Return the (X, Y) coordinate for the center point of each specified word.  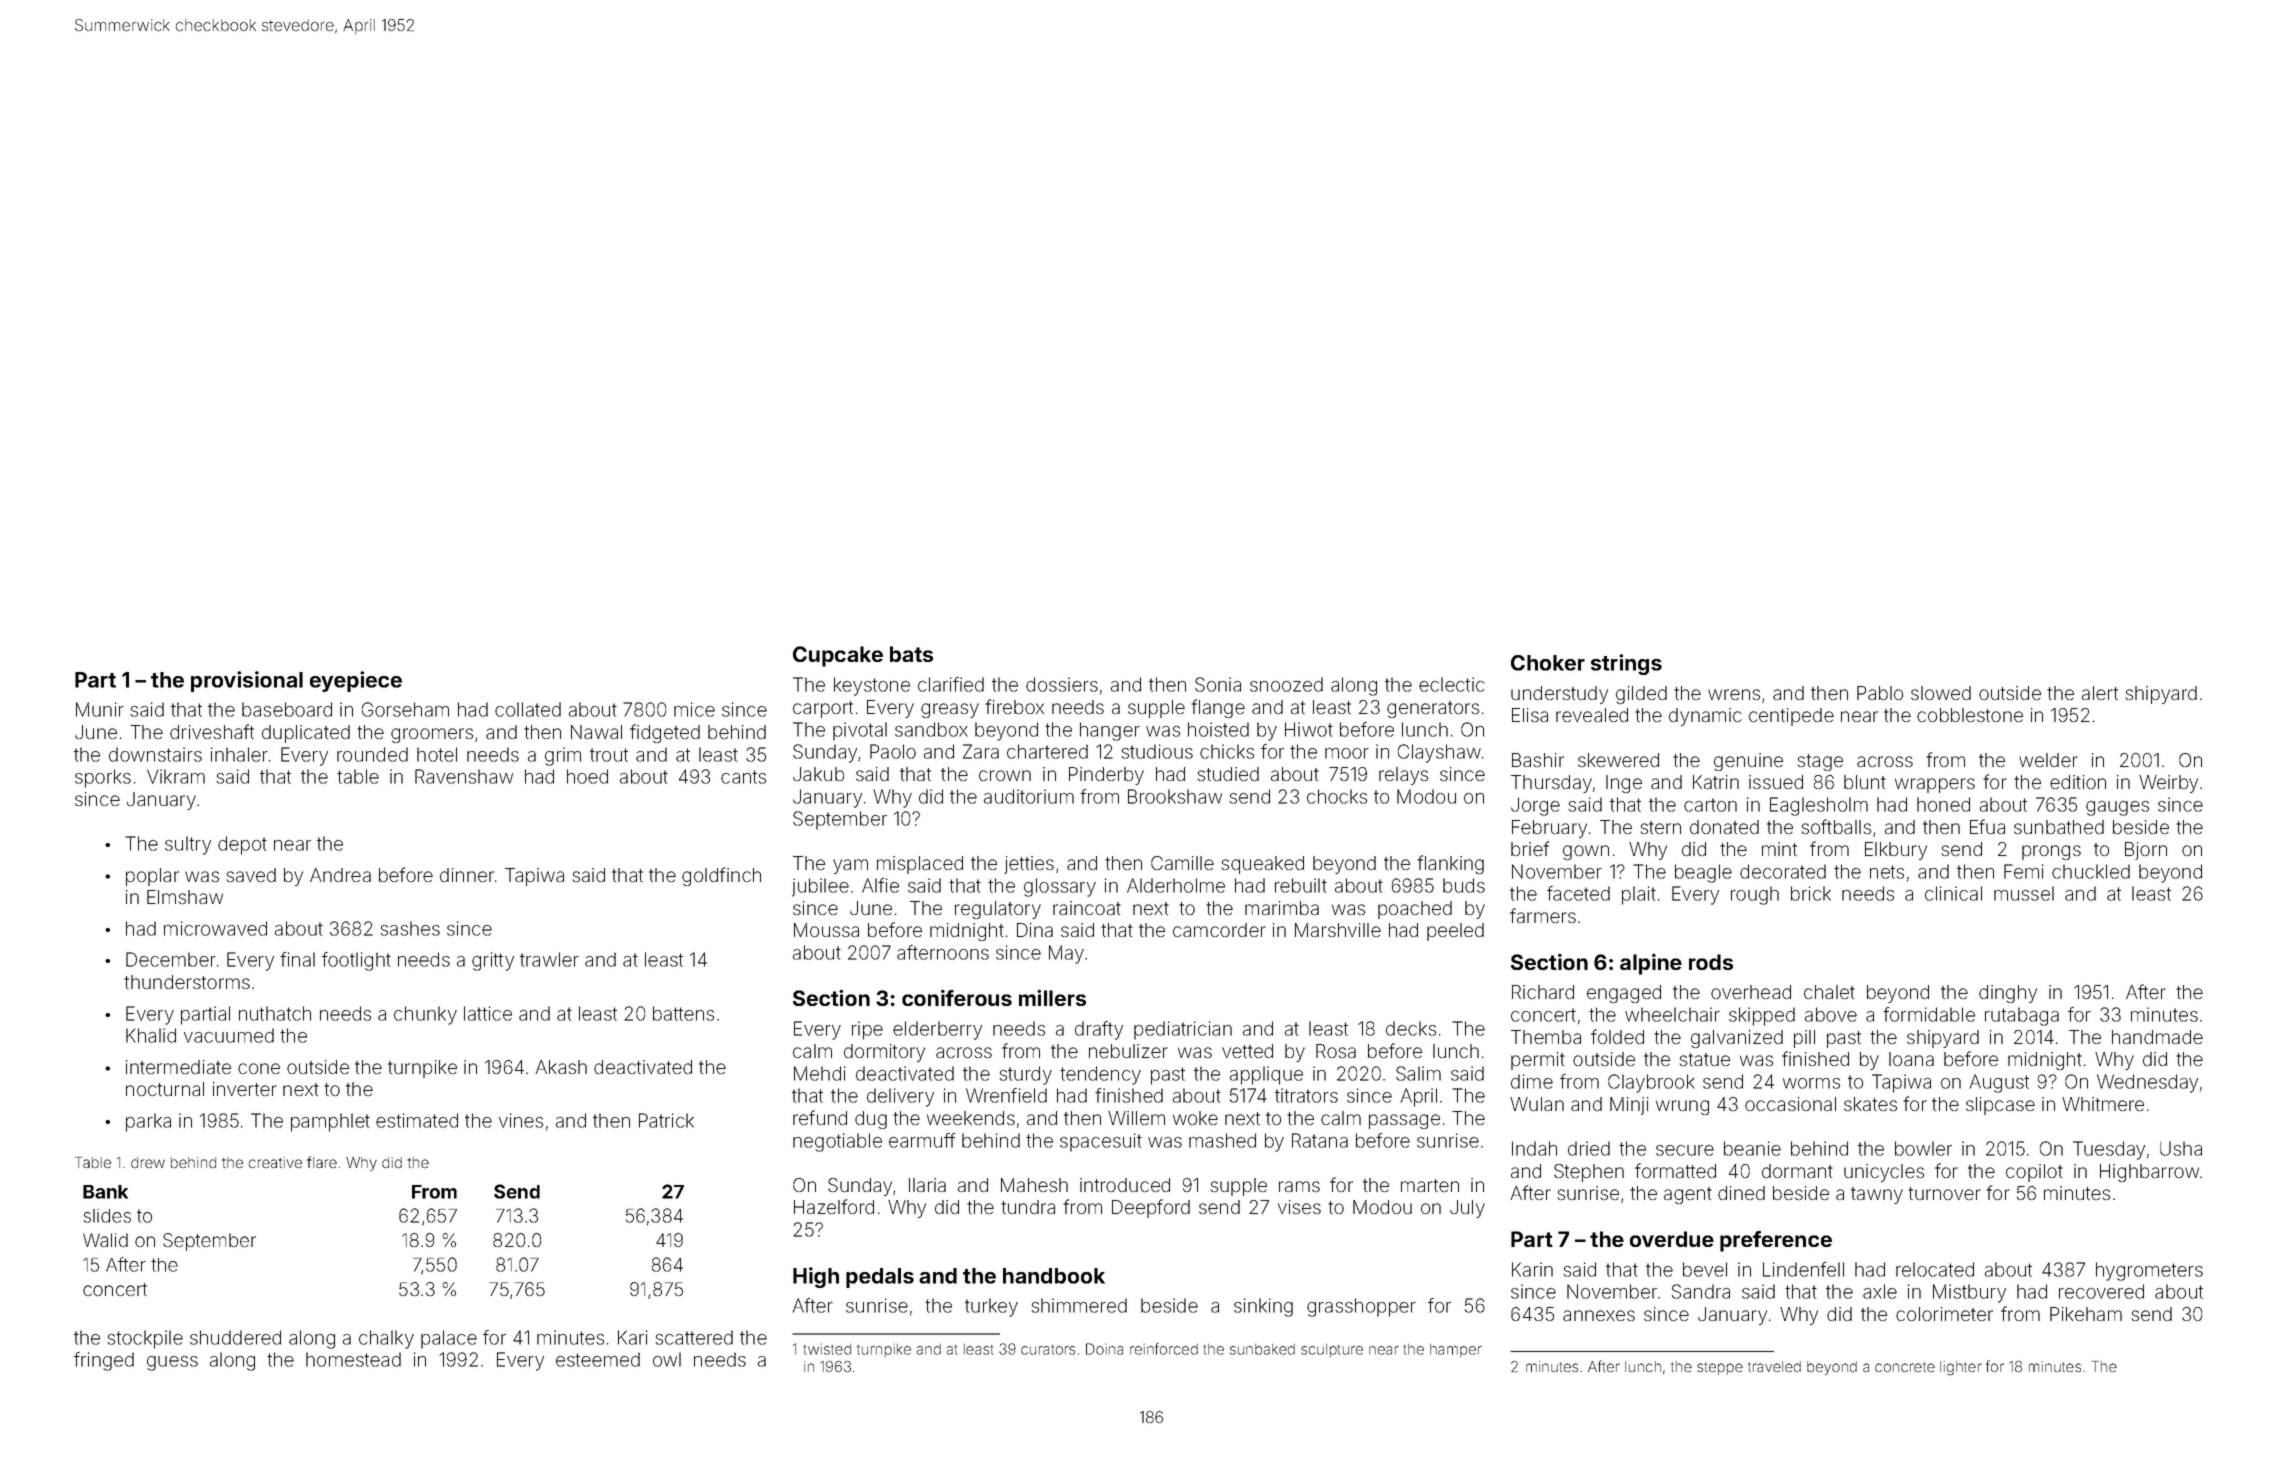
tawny (1877, 1195)
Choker (1548, 663)
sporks (103, 778)
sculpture (1332, 1350)
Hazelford (834, 1206)
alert (2100, 693)
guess (172, 1363)
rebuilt (1301, 885)
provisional (247, 681)
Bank (105, 1192)
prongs (2051, 852)
